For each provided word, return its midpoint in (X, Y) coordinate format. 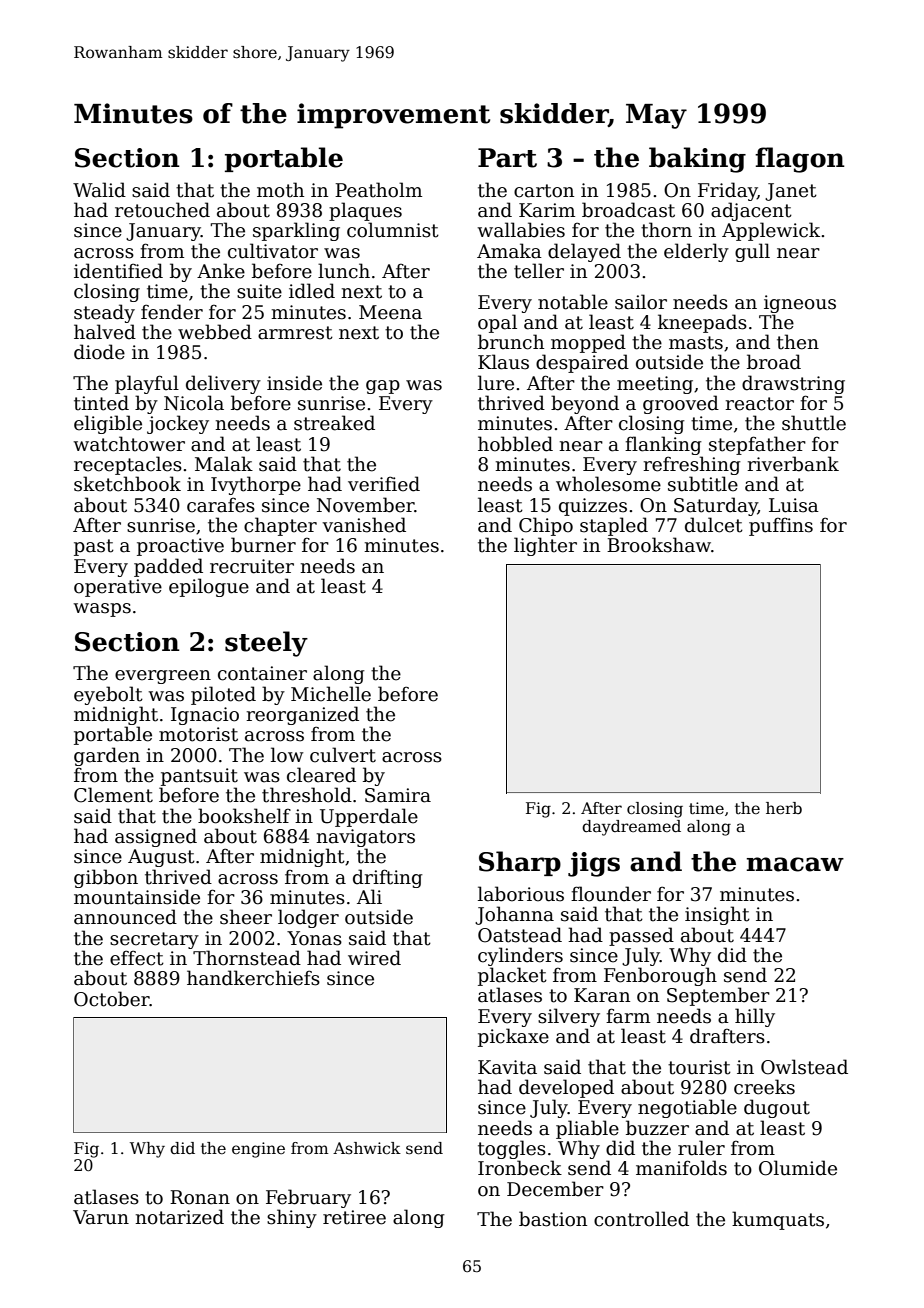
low (287, 755)
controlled (641, 1219)
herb (784, 808)
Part (507, 158)
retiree (354, 1217)
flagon (800, 160)
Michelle (331, 694)
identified (118, 271)
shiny (292, 1218)
